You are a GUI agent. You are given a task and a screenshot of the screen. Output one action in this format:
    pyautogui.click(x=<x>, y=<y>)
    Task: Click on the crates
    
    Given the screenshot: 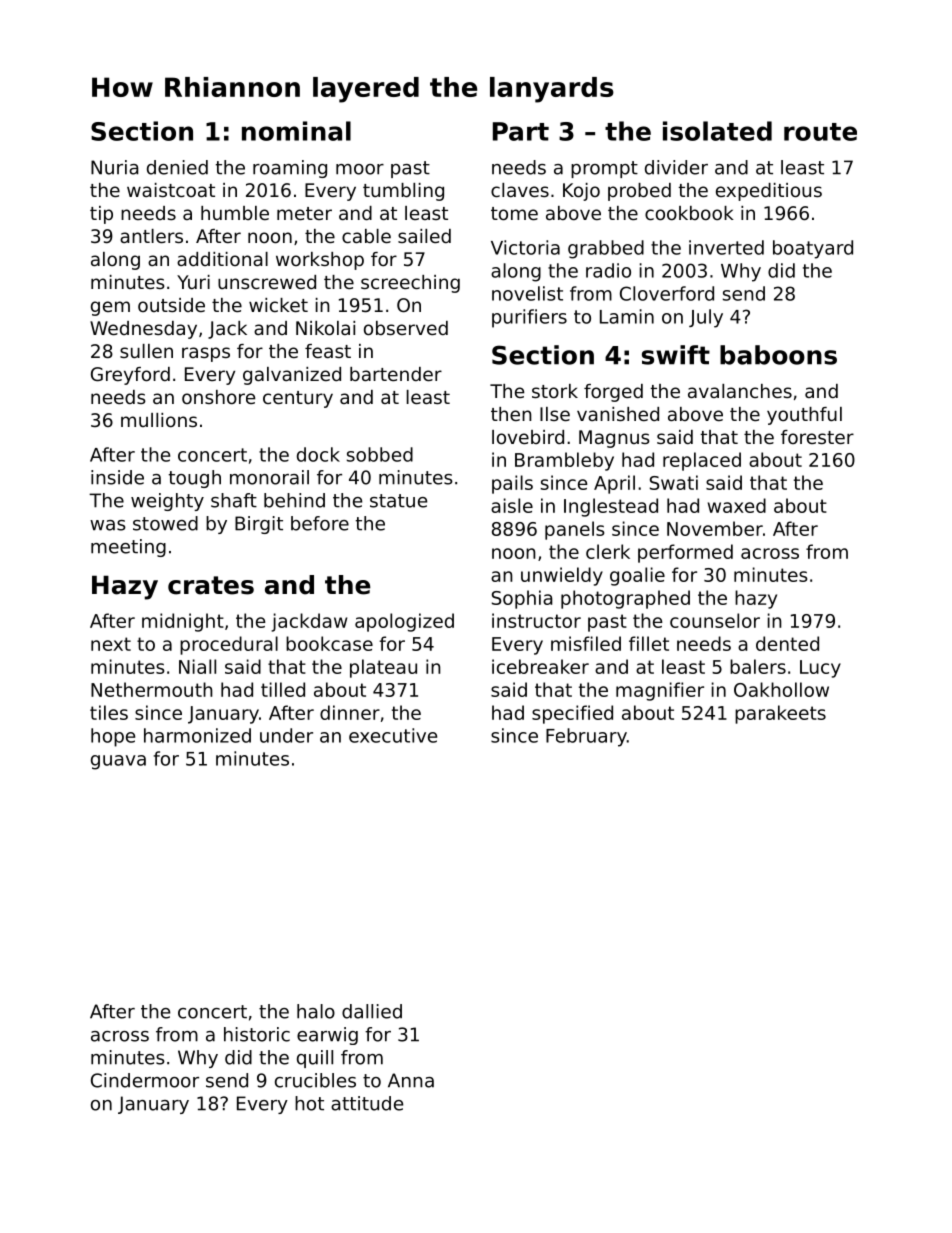 What is the action you would take?
    pyautogui.click(x=211, y=585)
